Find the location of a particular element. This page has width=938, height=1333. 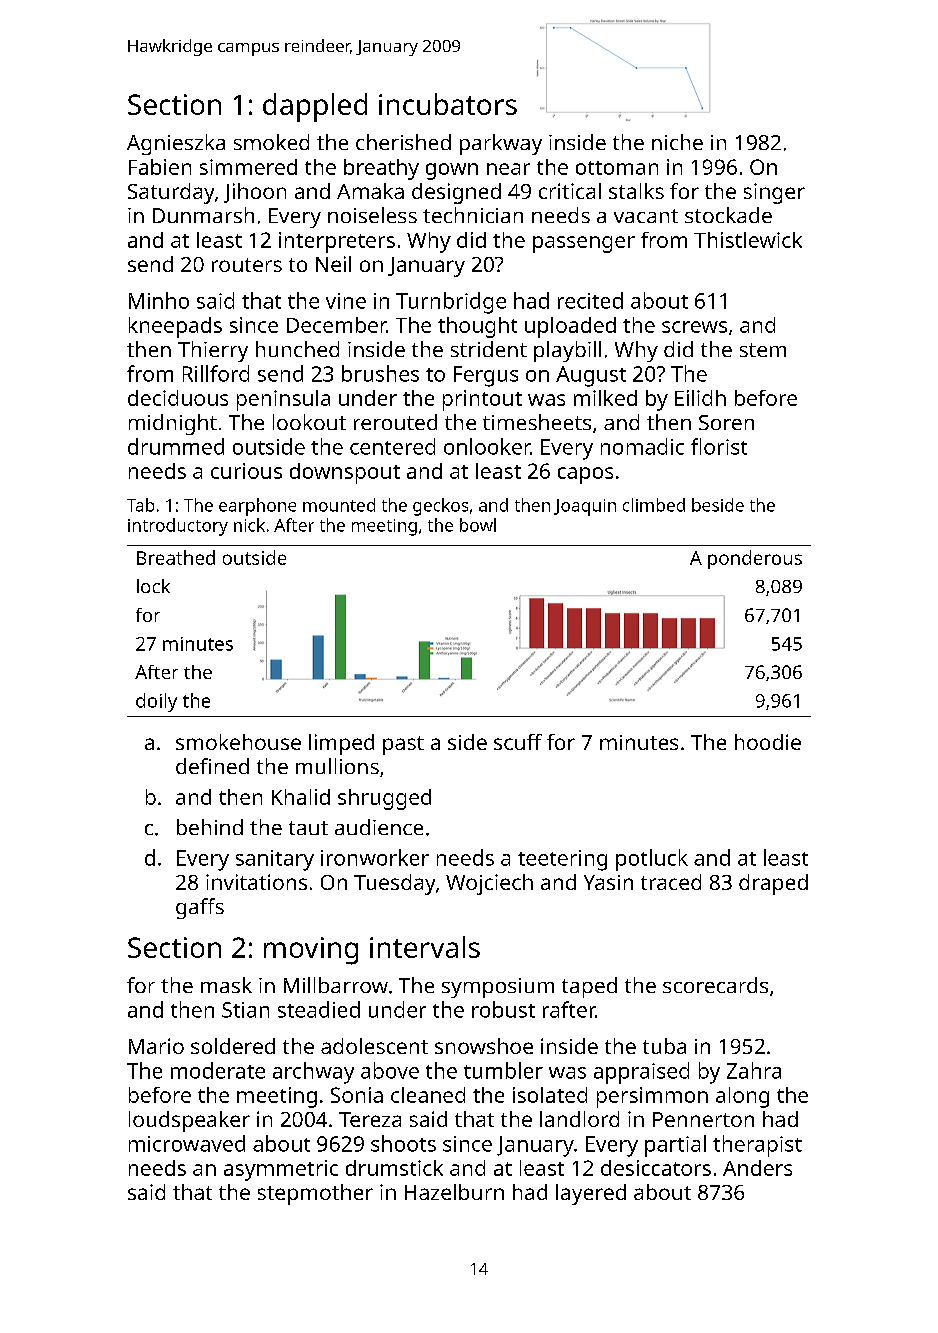

Mario is located at coordinates (156, 1046).
